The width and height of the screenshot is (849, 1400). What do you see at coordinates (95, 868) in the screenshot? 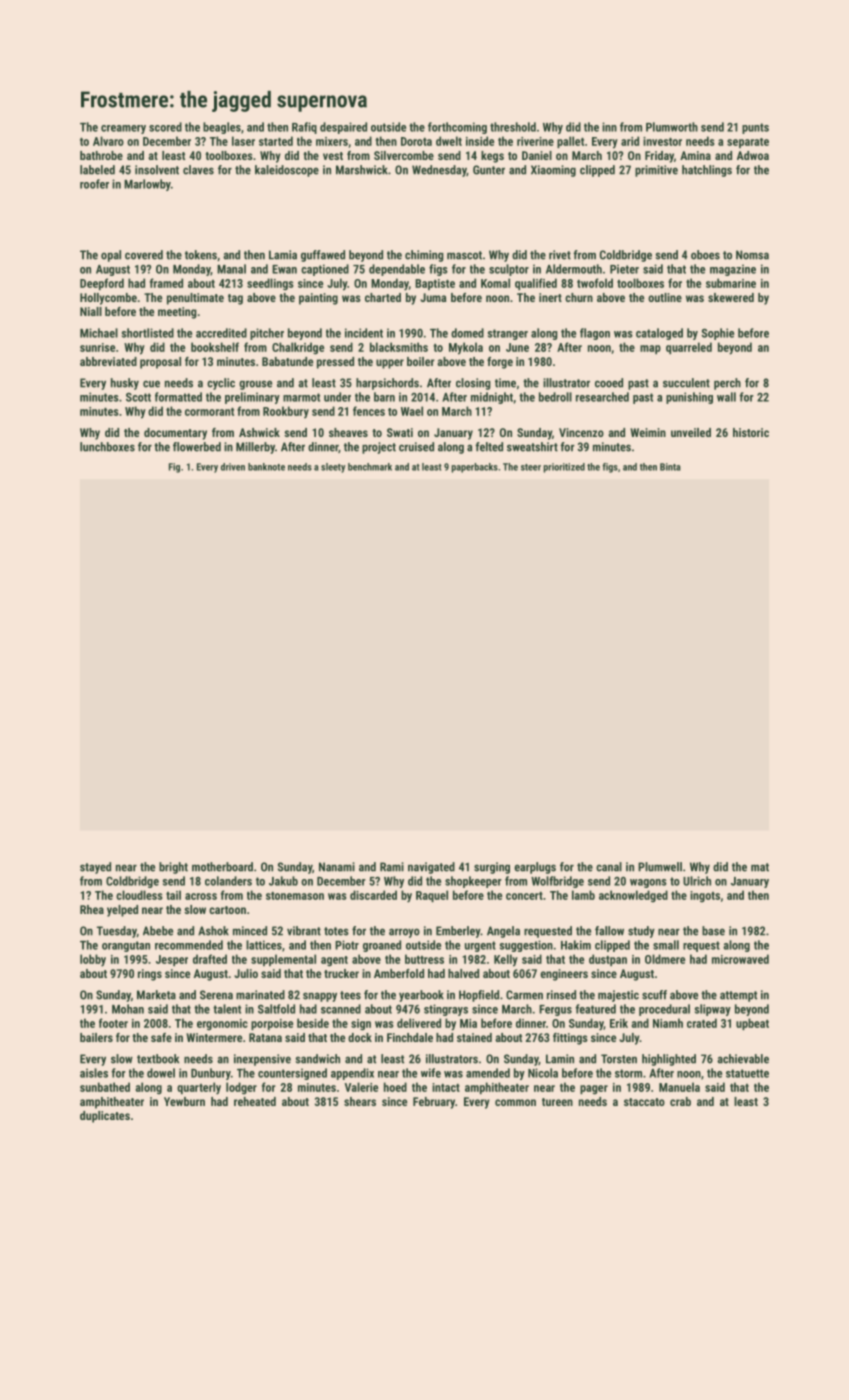
I see `stayed` at bounding box center [95, 868].
